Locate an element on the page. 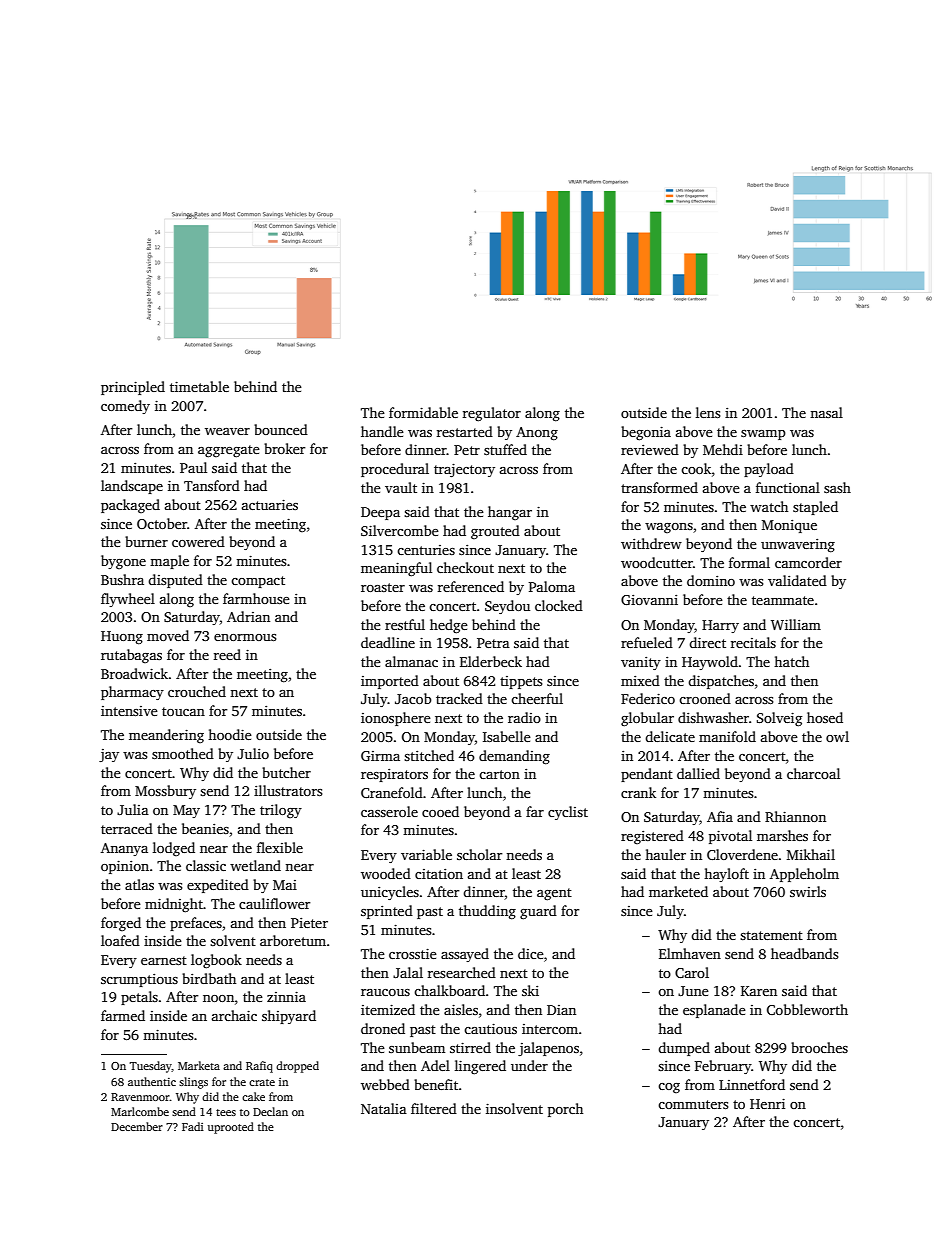 The image size is (952, 1233). nasal is located at coordinates (826, 412).
